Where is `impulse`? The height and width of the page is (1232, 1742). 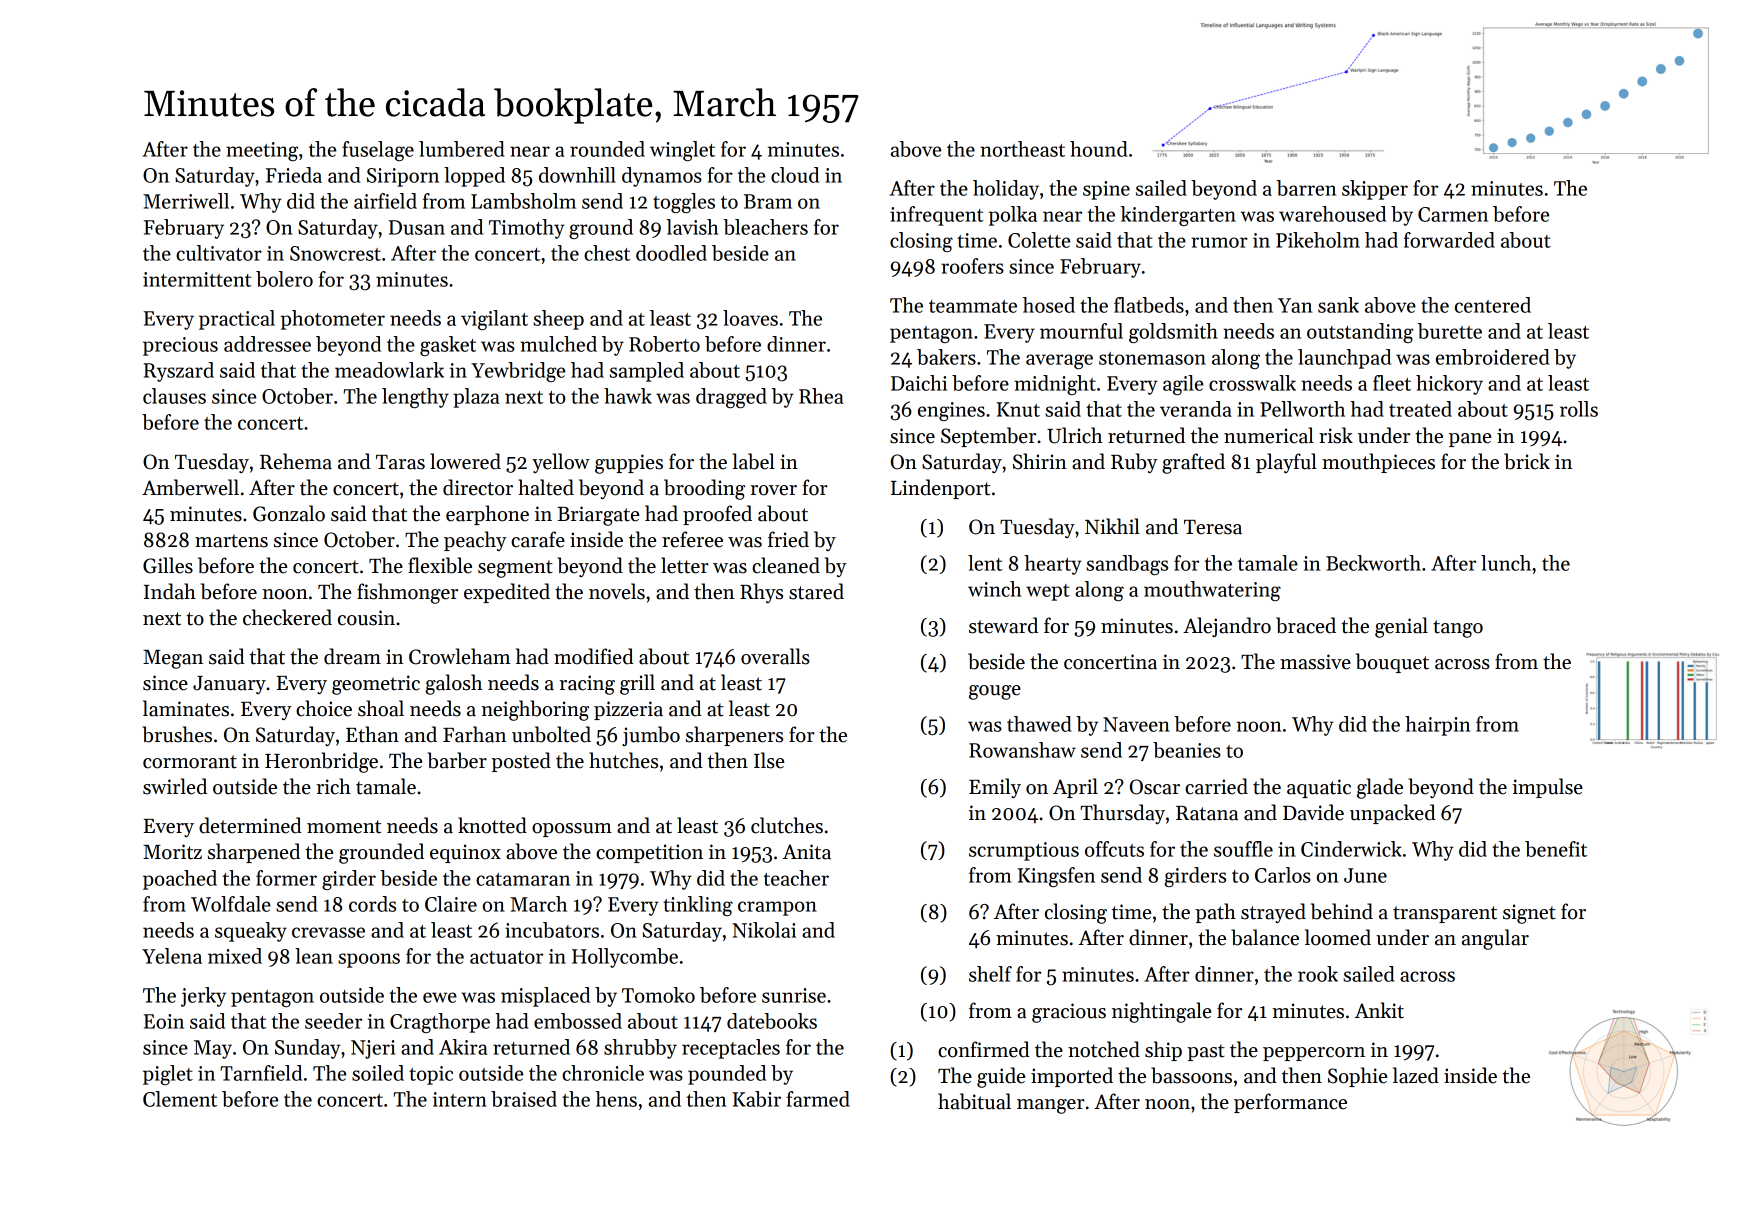
impulse is located at coordinates (1547, 788).
